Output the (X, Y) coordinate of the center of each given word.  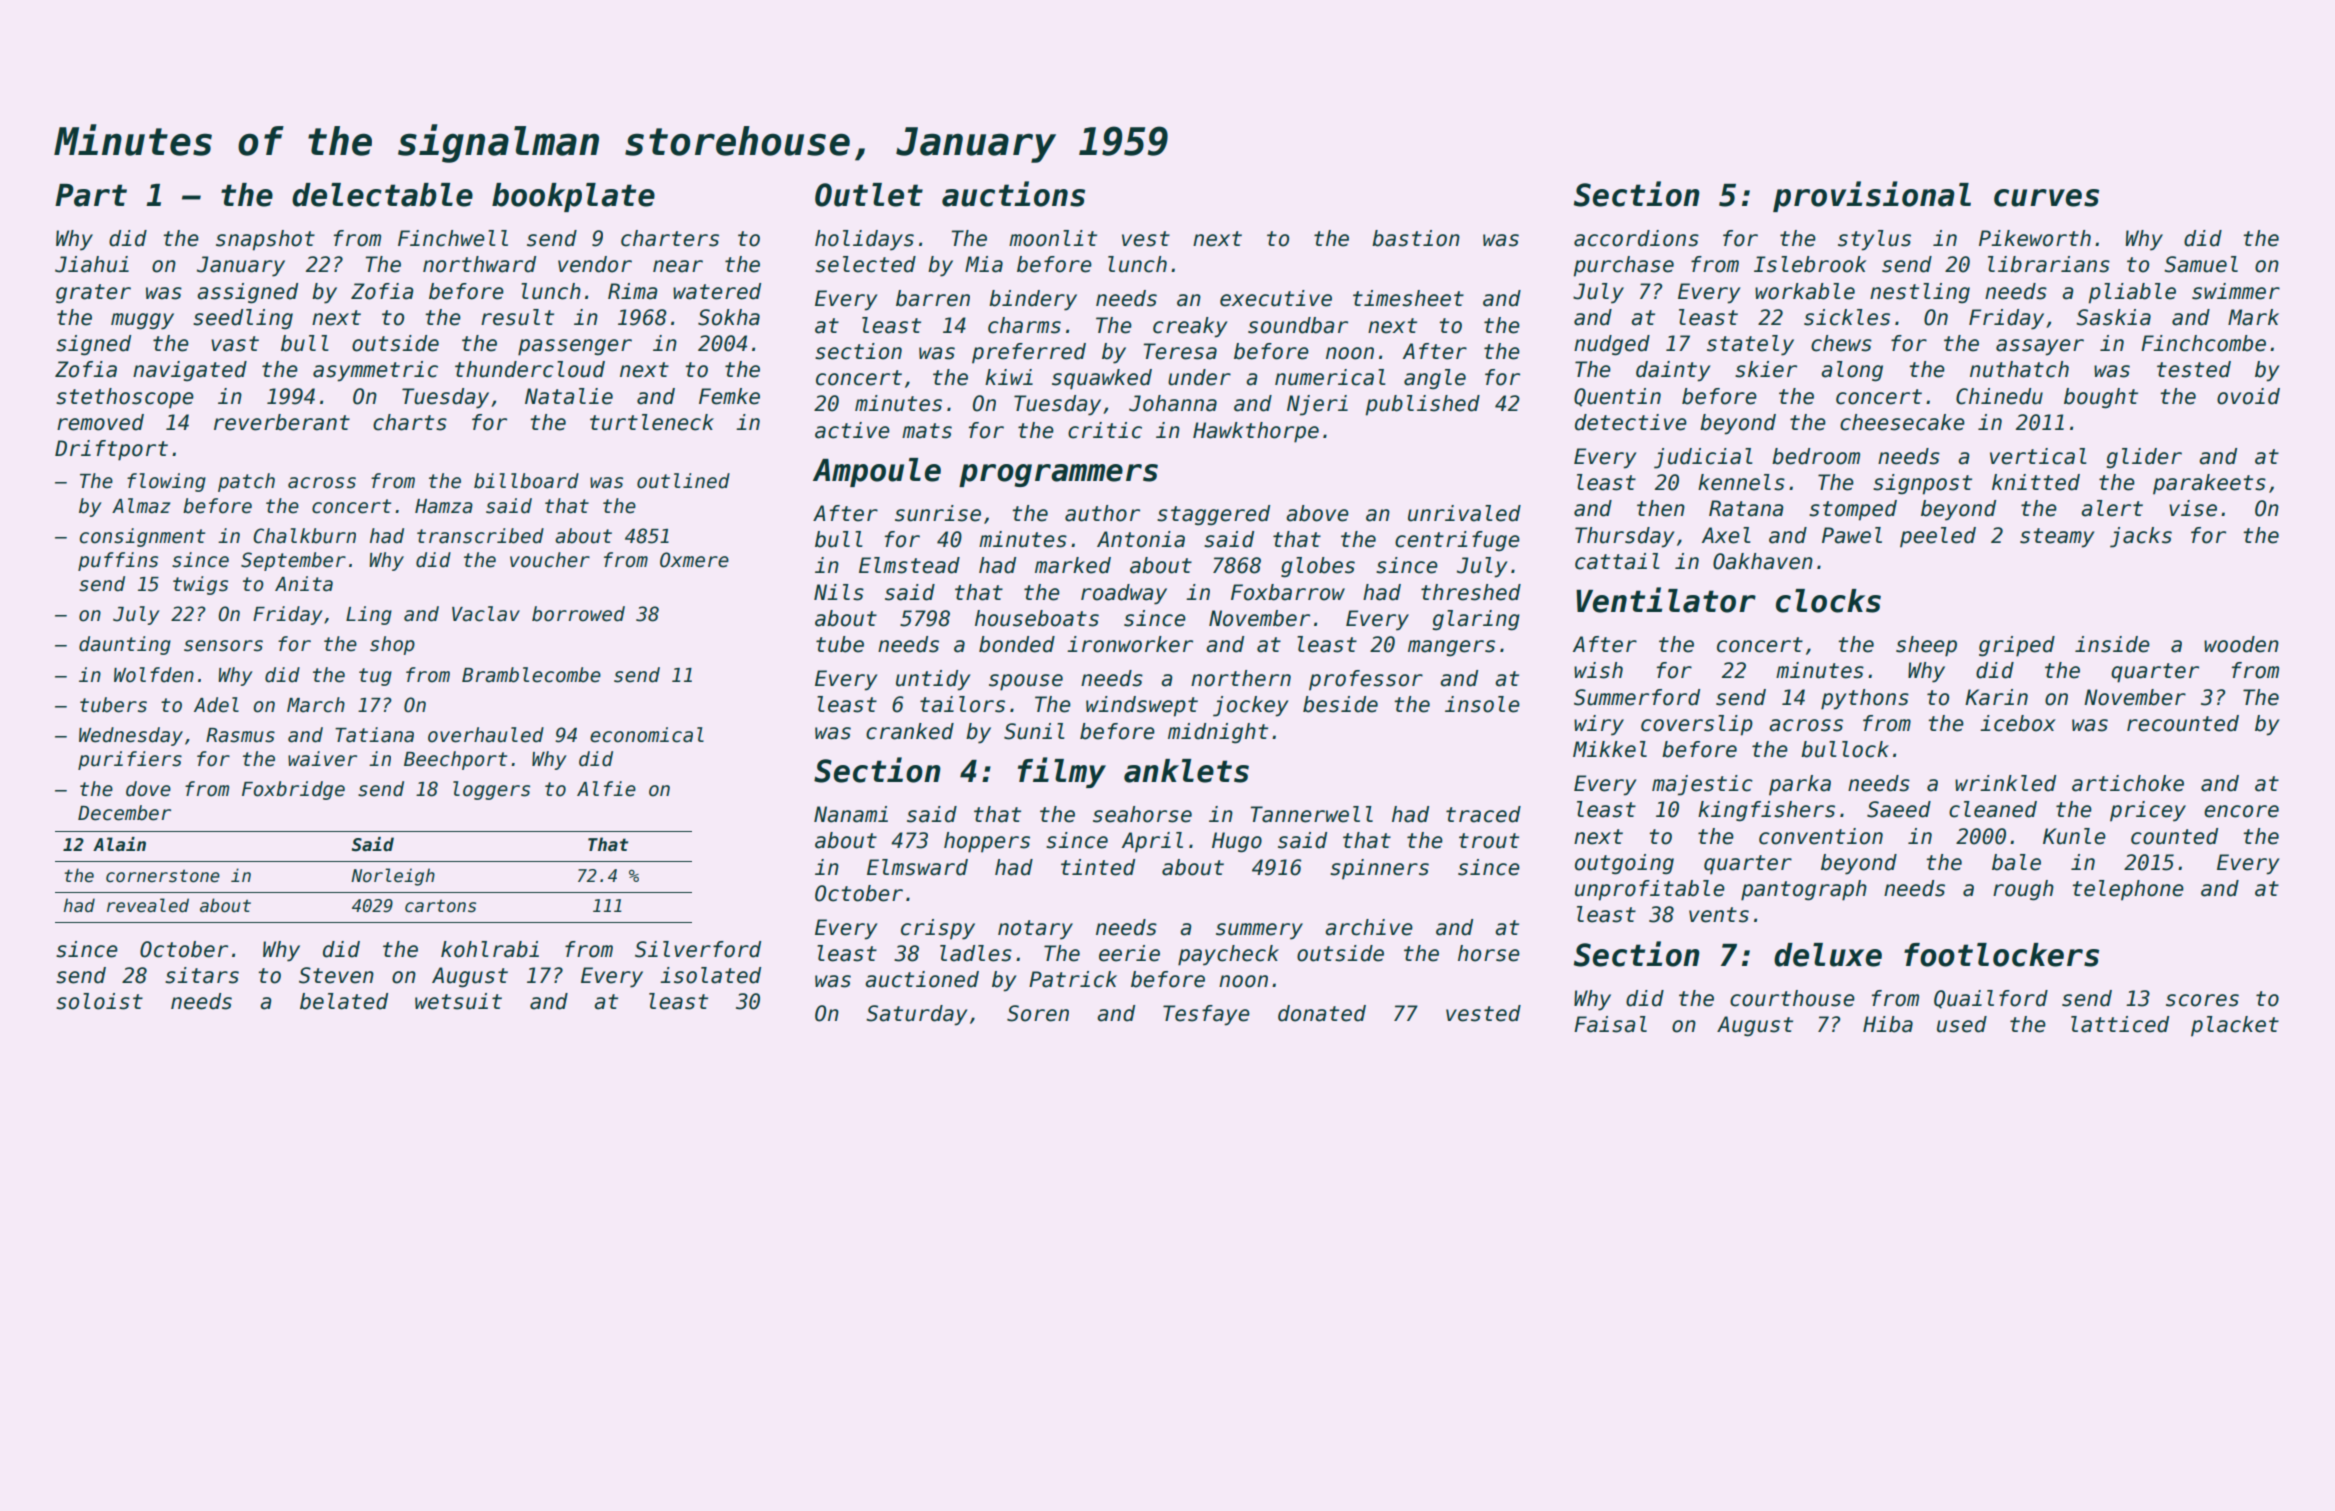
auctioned (922, 979)
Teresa (1180, 351)
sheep (1926, 646)
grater (93, 294)
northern (1241, 678)
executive (1276, 298)
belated (344, 1001)
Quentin (1617, 397)
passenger (575, 347)
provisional (1872, 196)
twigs (200, 585)
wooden (2241, 644)
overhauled (486, 735)
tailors (962, 704)
